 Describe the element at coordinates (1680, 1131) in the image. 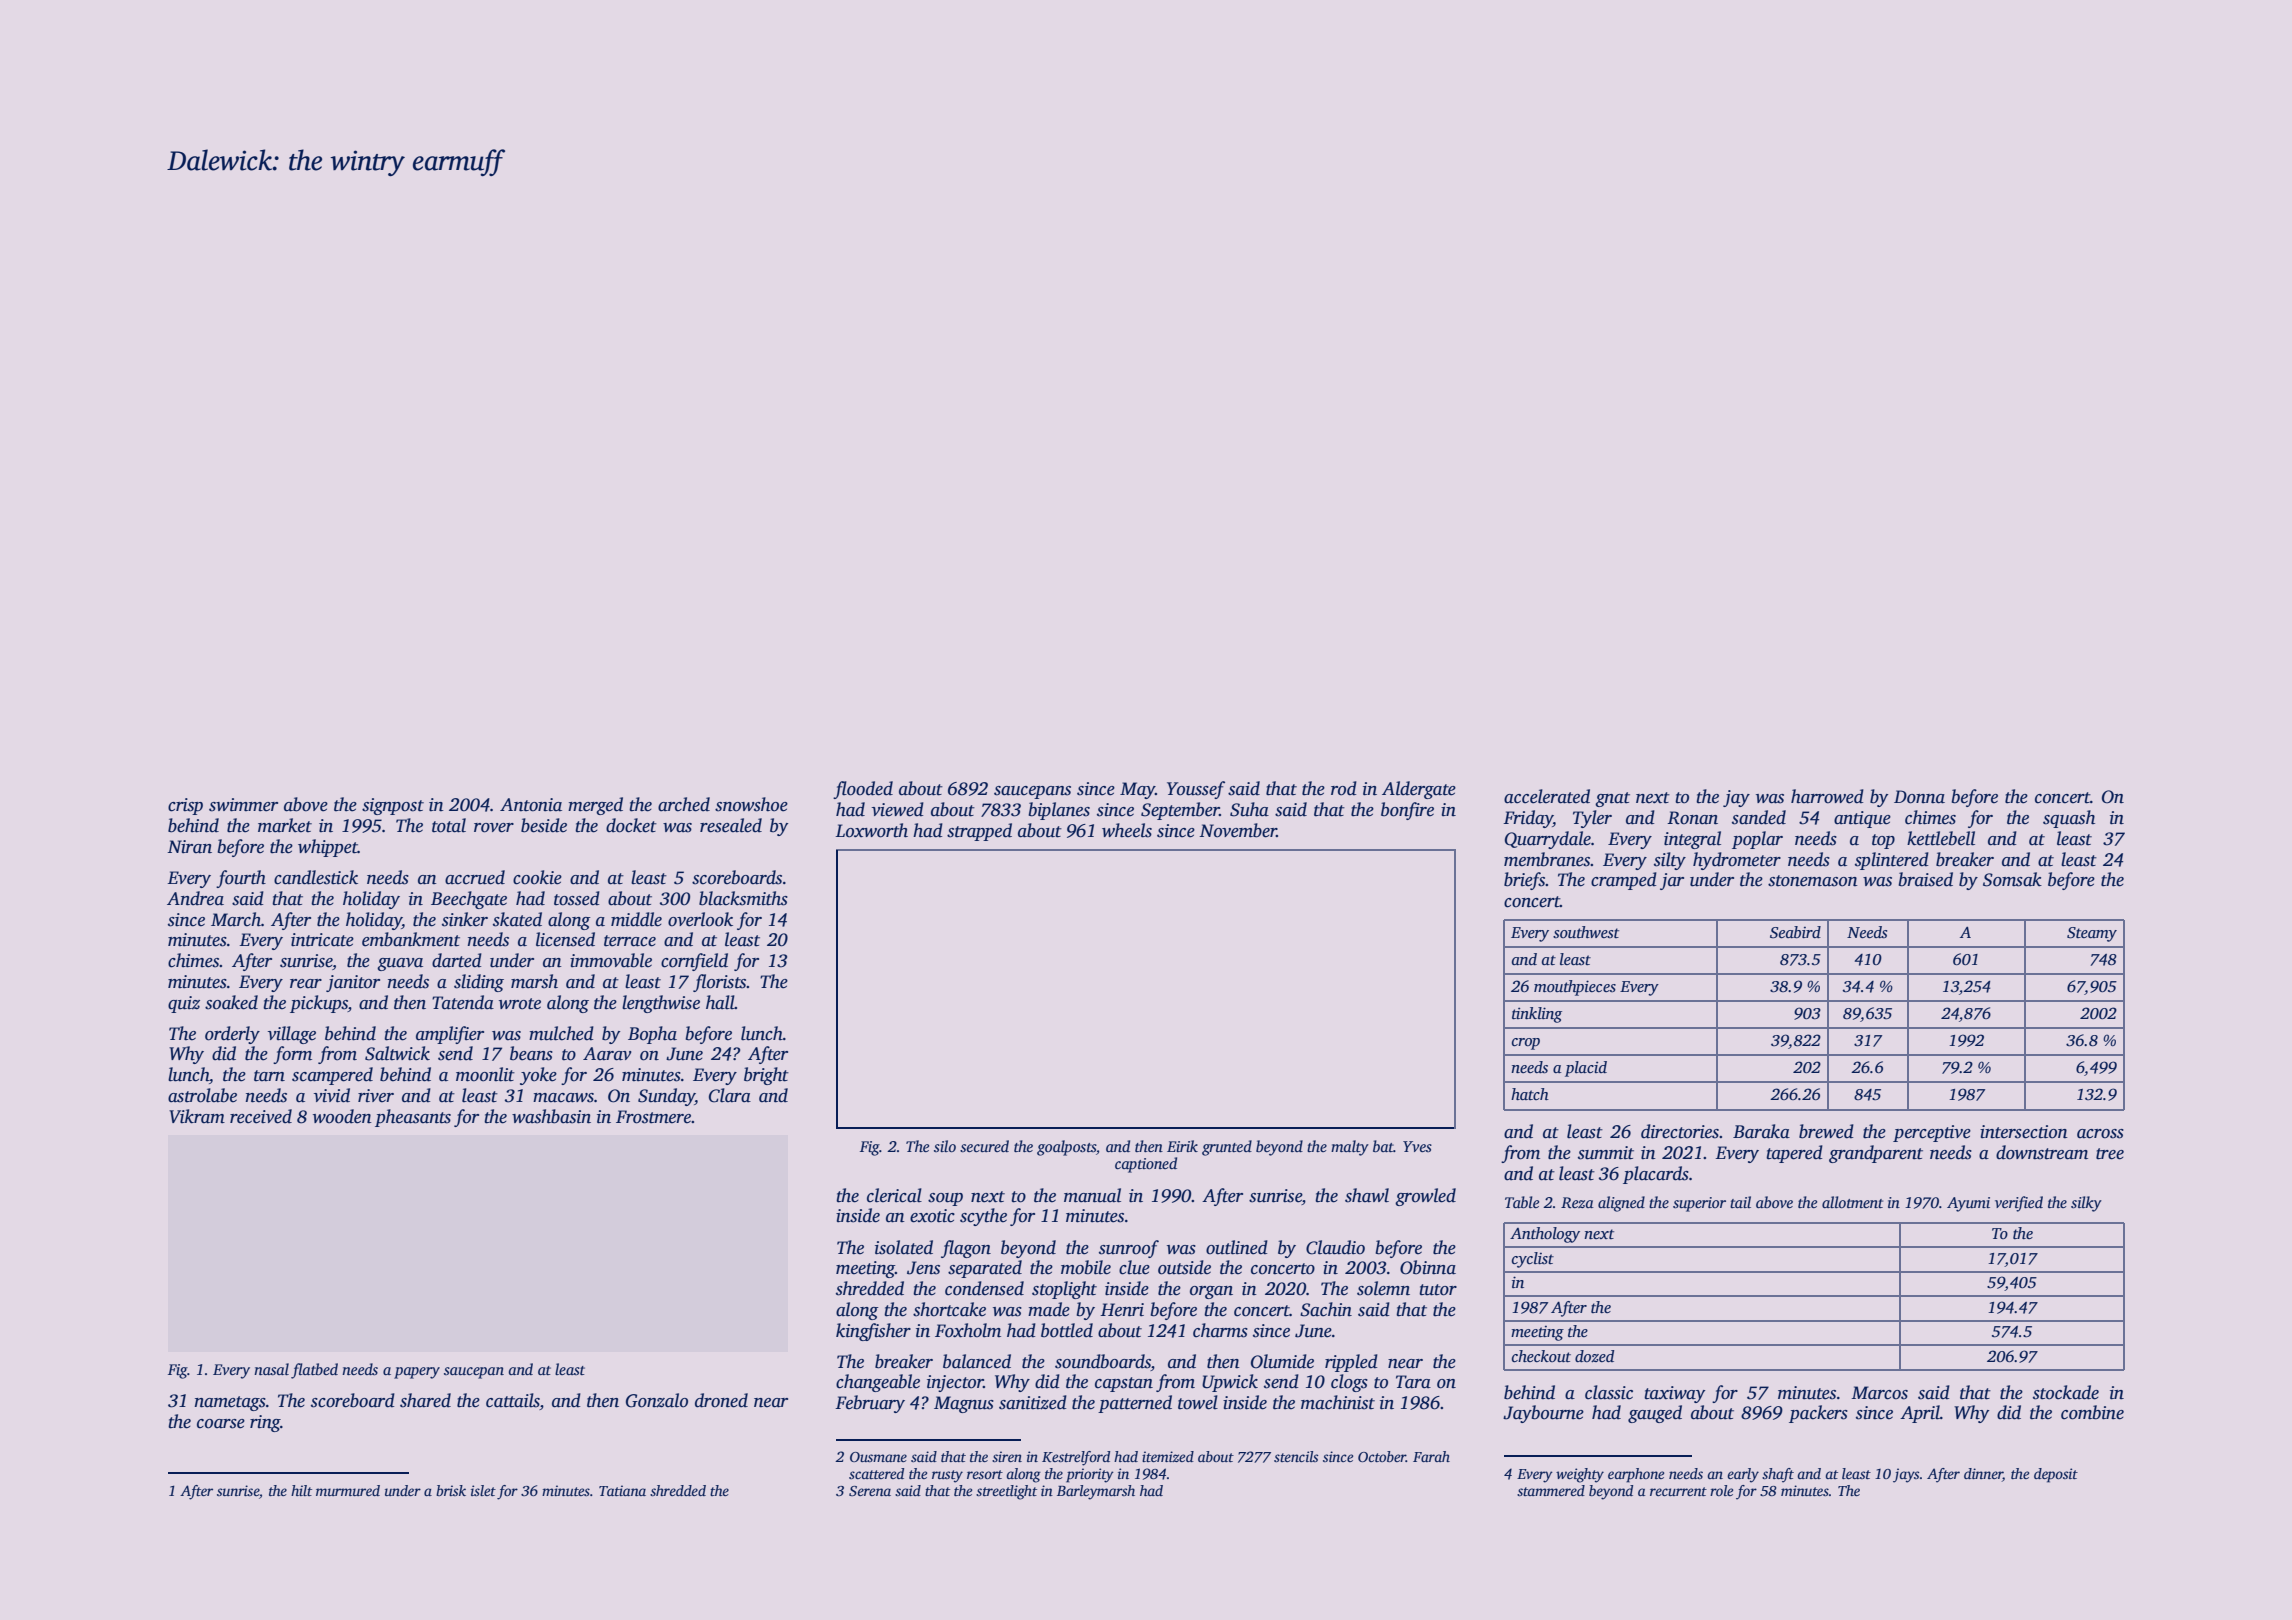

I see `directories` at that location.
